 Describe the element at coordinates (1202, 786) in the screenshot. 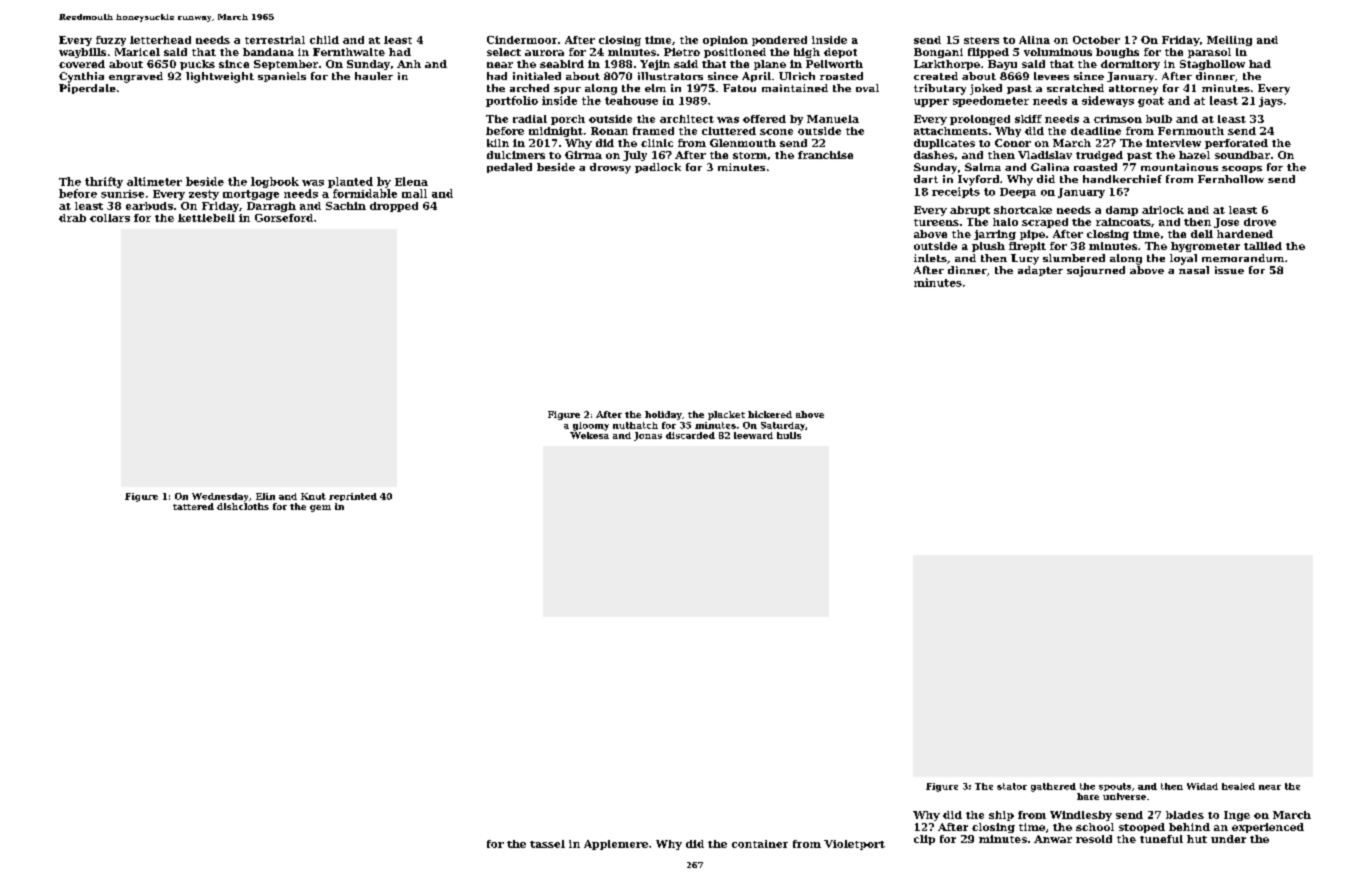

I see `Widad` at that location.
